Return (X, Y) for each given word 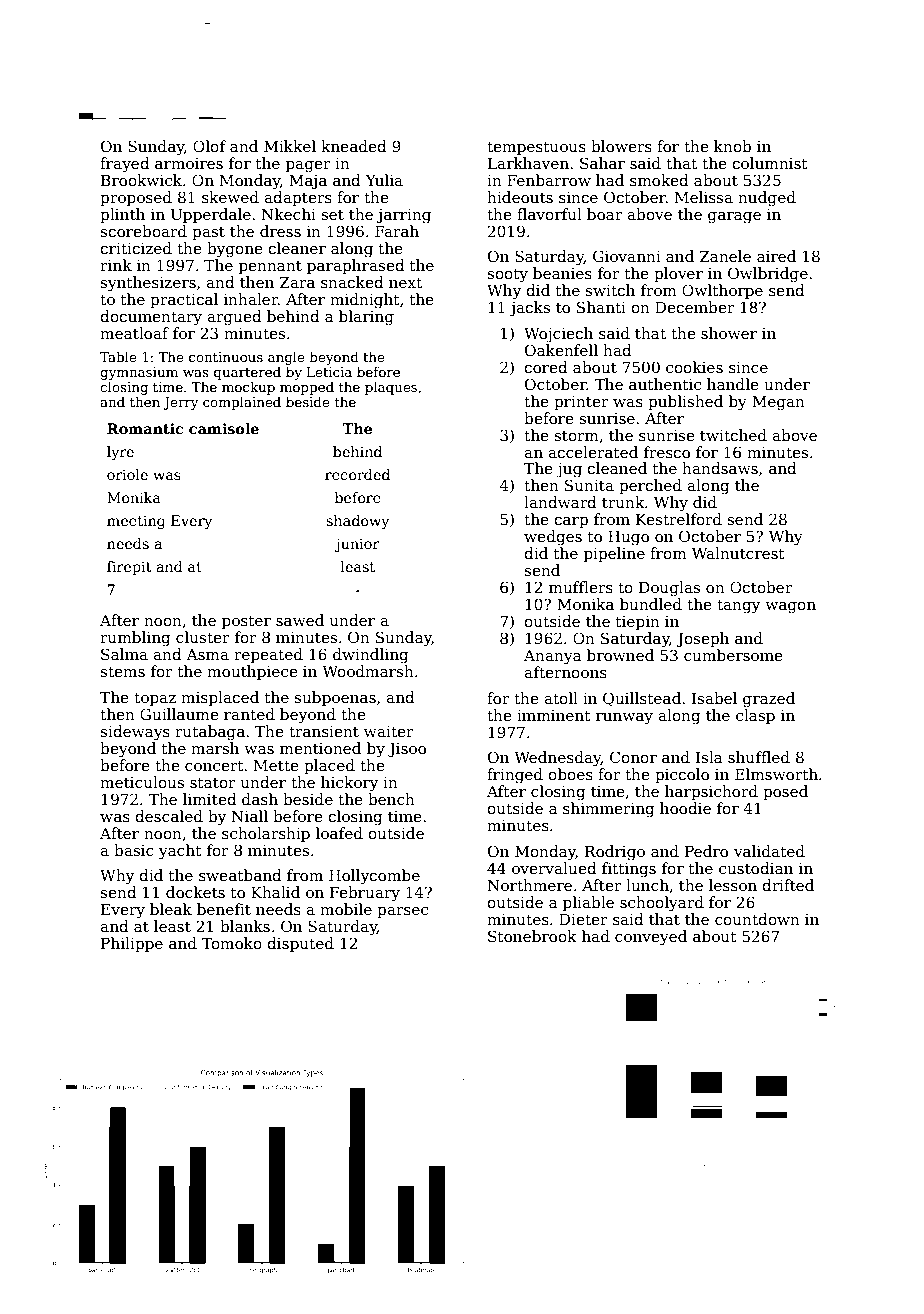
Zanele (725, 256)
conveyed (651, 938)
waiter (389, 731)
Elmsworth (776, 774)
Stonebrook (532, 936)
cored (546, 367)
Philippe (132, 944)
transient (324, 731)
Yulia (384, 180)
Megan (778, 403)
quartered (247, 373)
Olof (209, 146)
